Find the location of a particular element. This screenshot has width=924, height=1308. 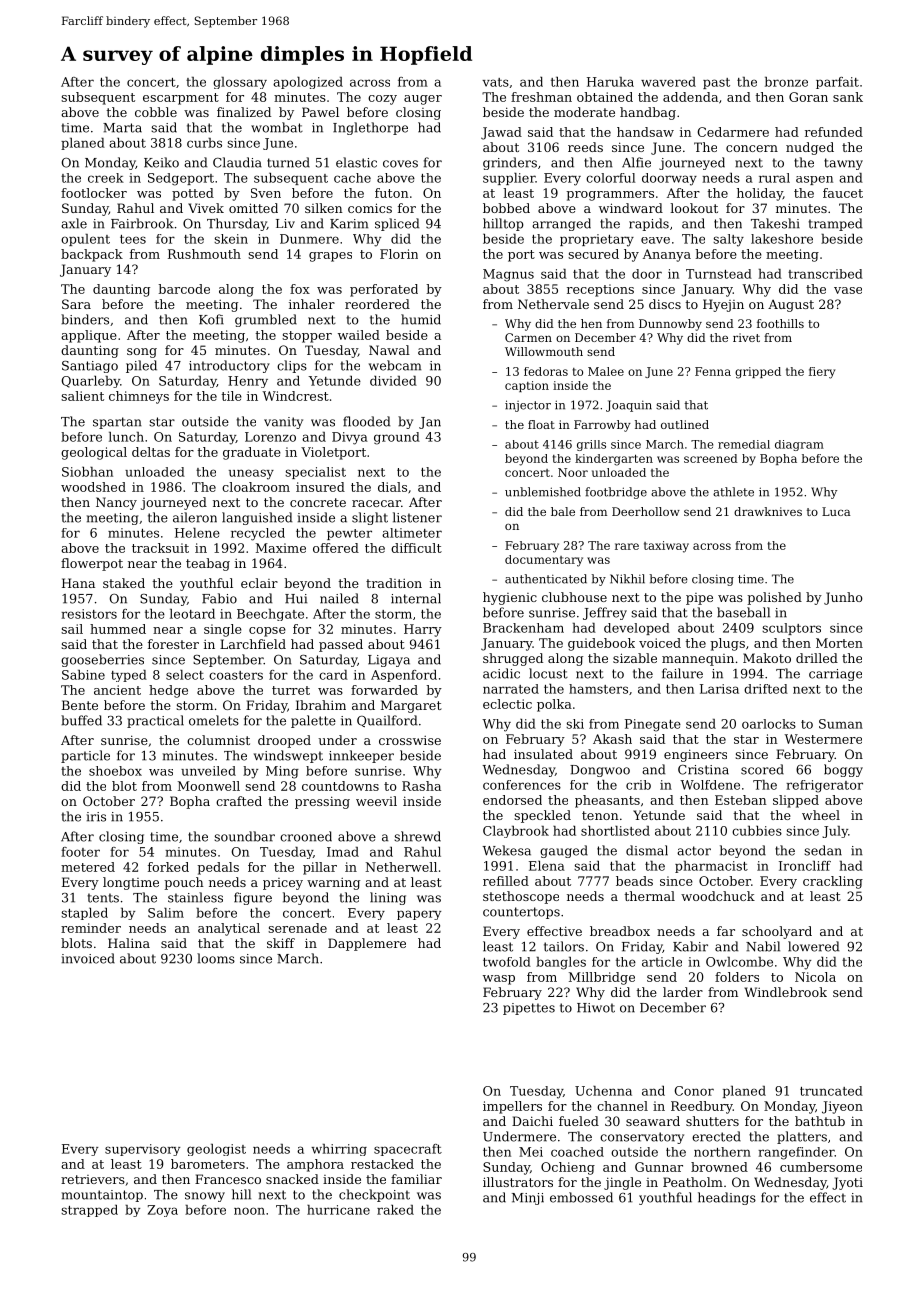

Jyoti is located at coordinates (847, 1183).
